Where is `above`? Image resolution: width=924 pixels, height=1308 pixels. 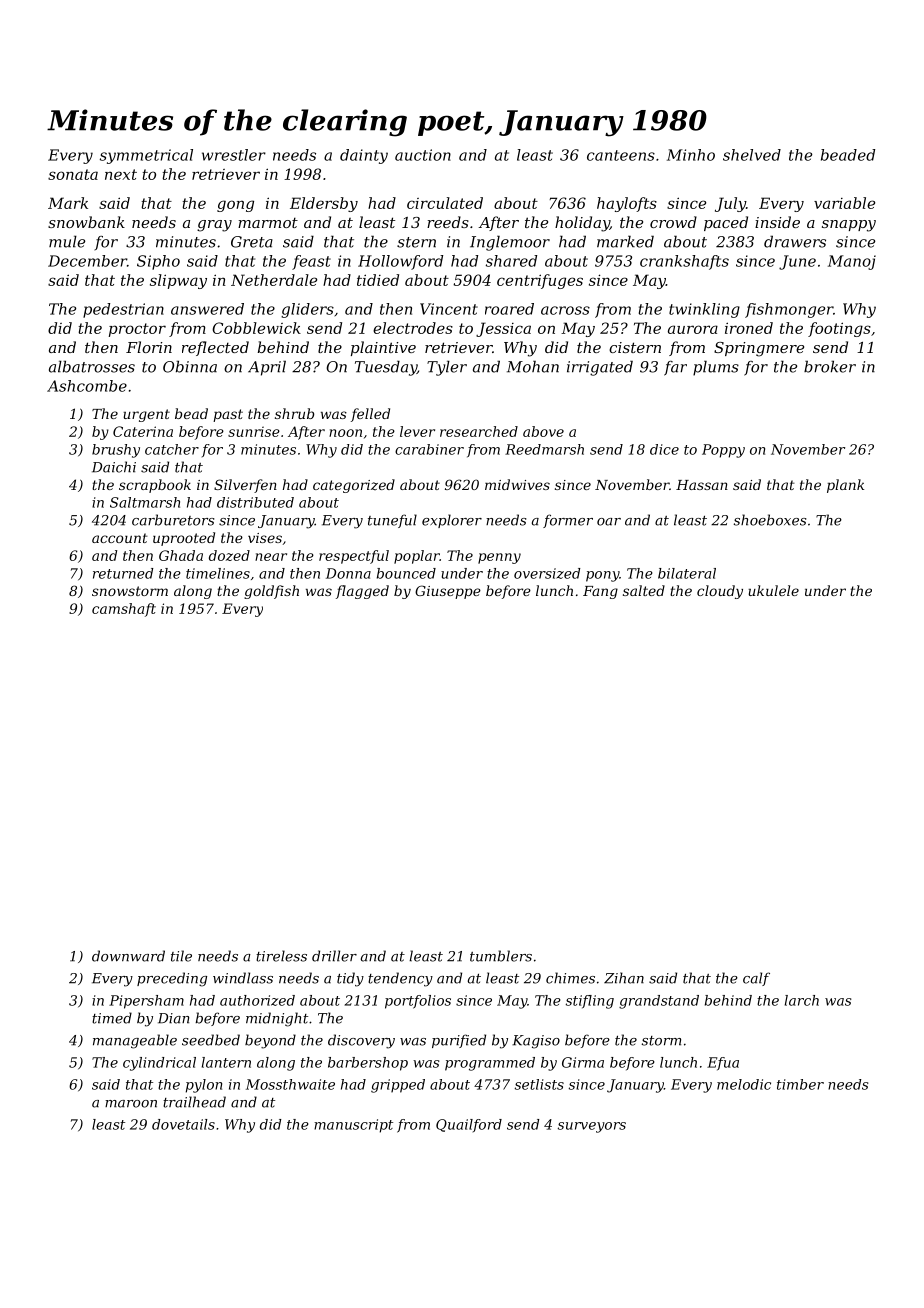
above is located at coordinates (543, 431).
